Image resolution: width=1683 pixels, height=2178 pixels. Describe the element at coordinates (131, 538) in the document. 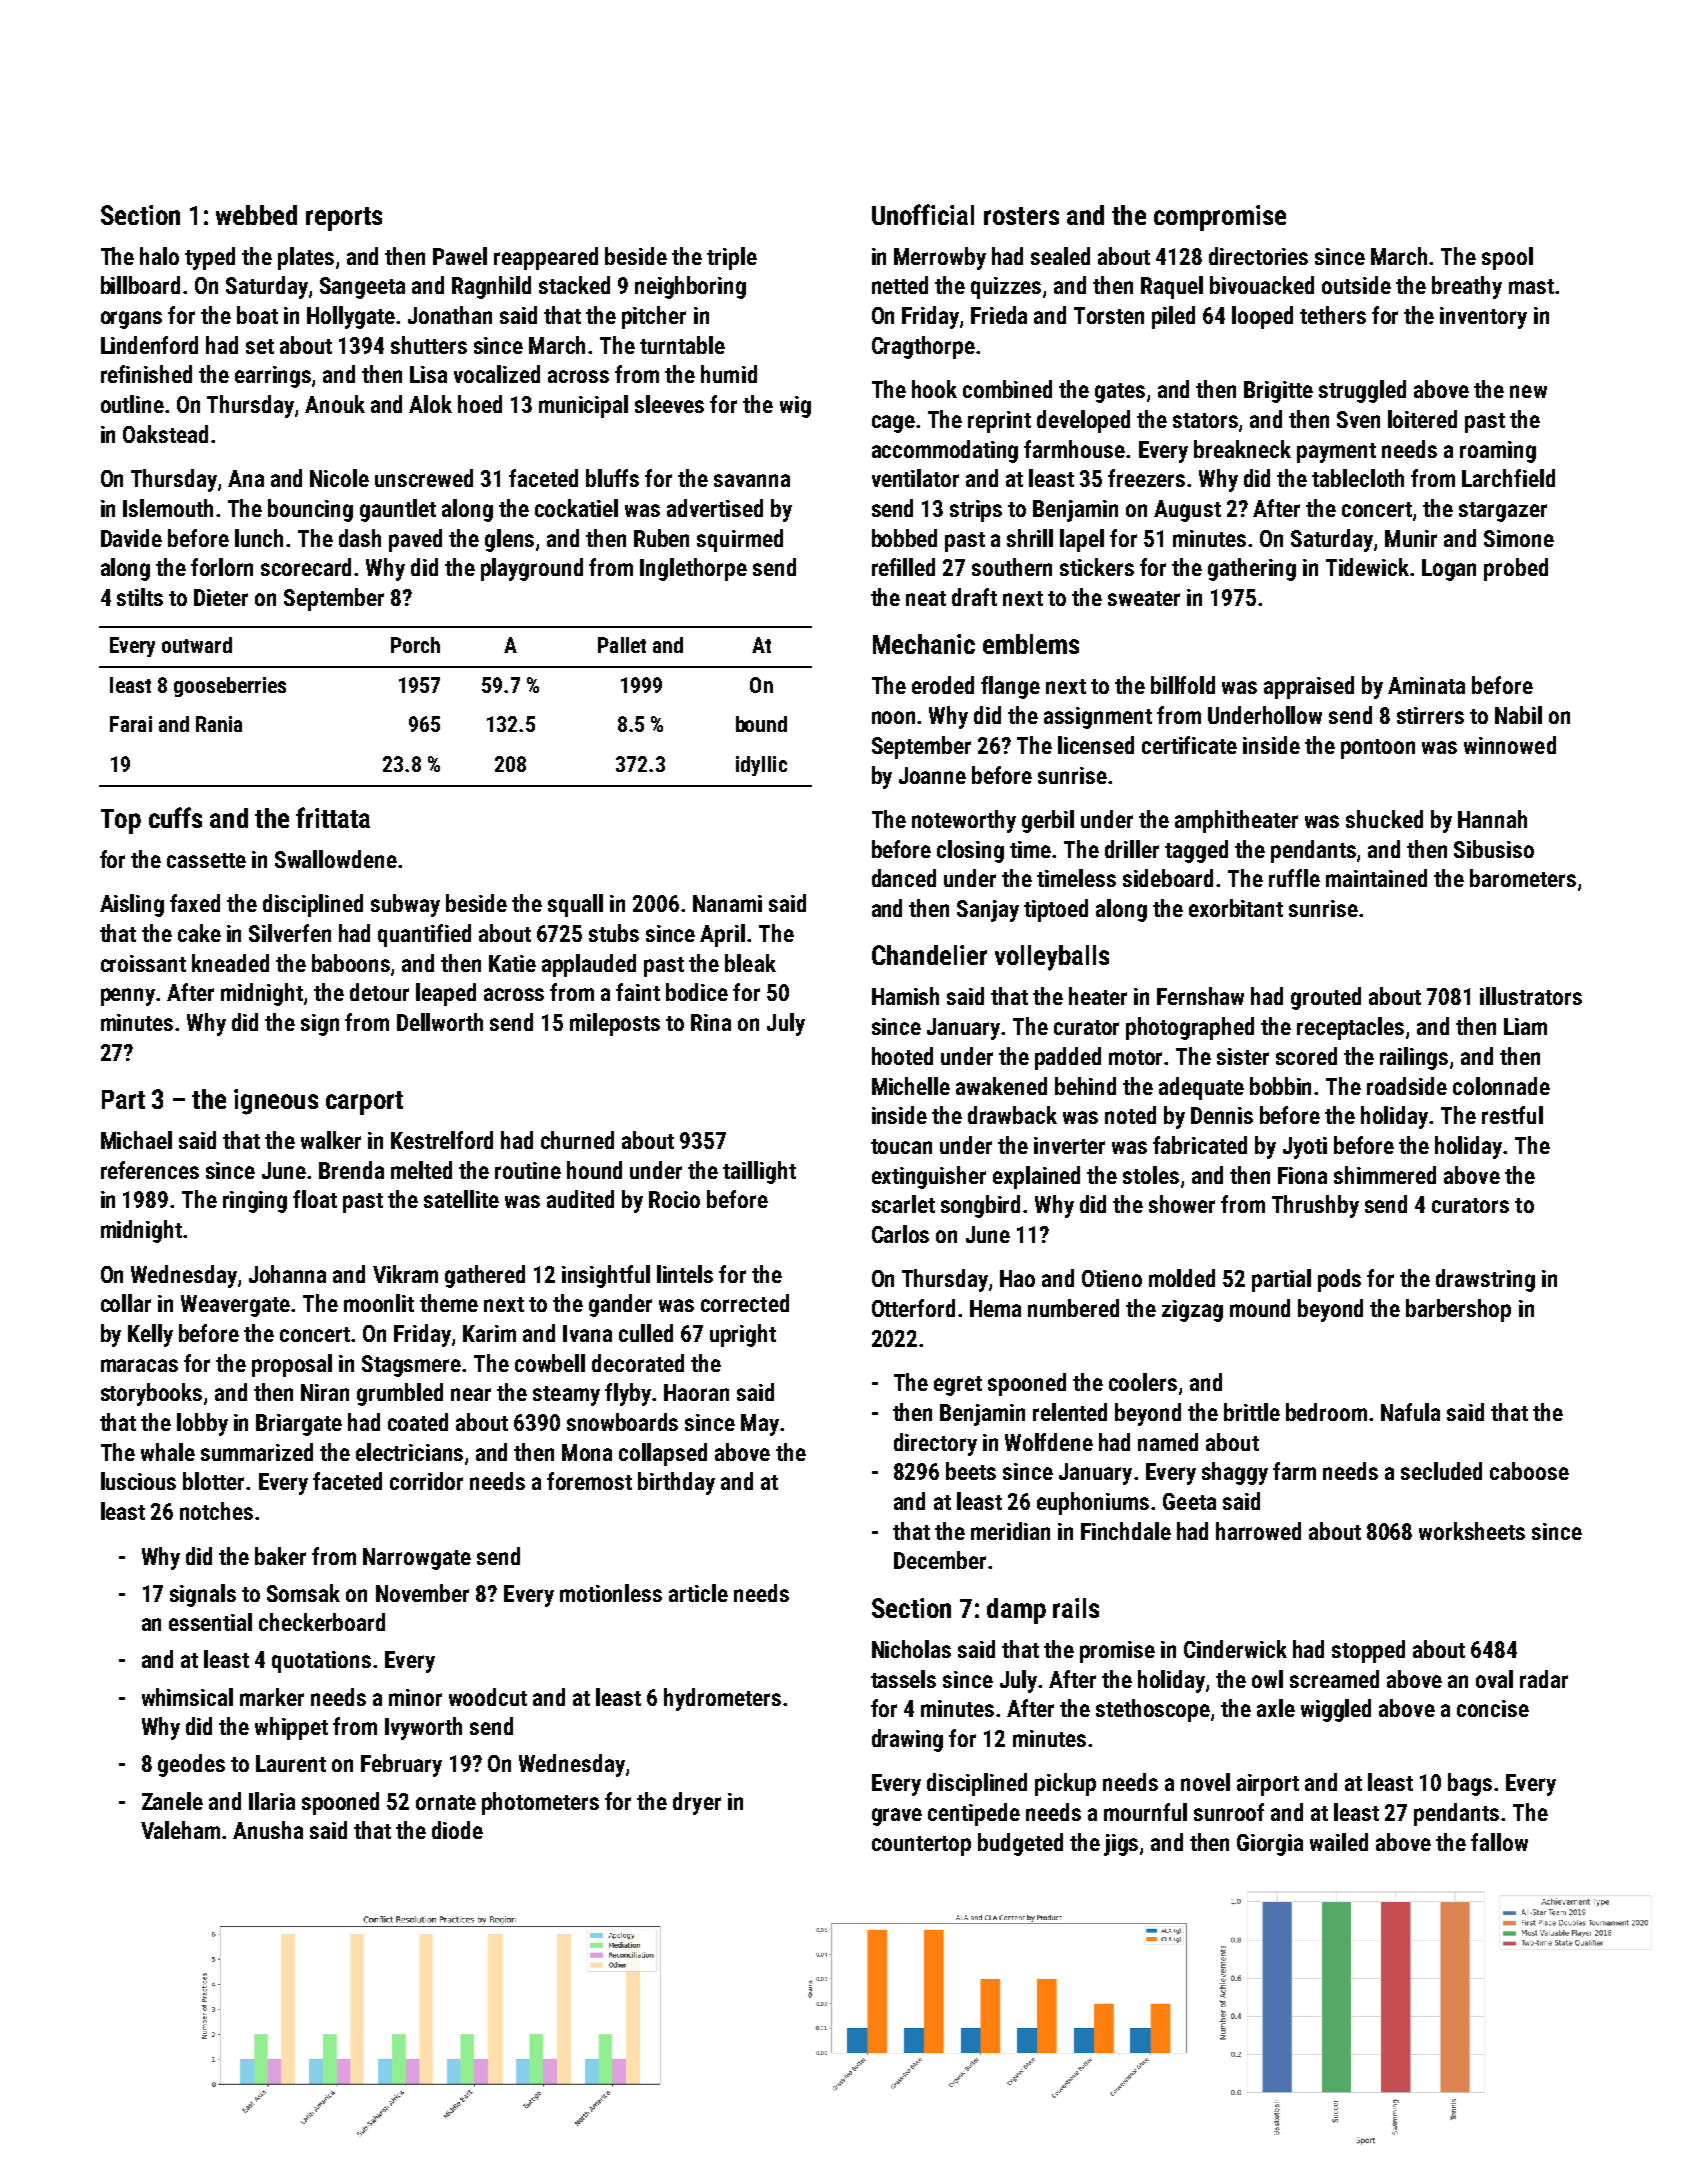

I see `Davide` at that location.
